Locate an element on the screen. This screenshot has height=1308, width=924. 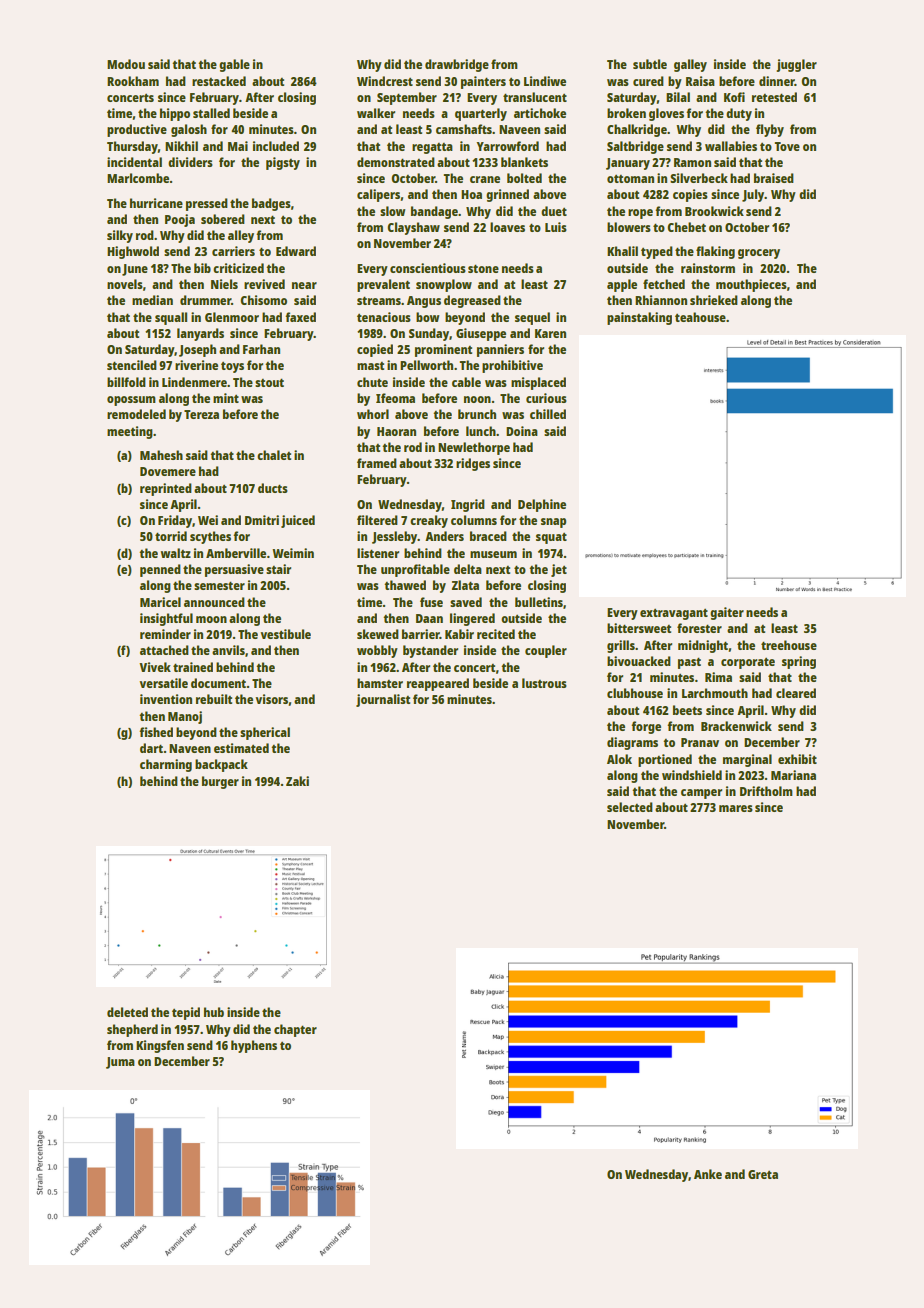
drawbridge is located at coordinates (457, 65).
